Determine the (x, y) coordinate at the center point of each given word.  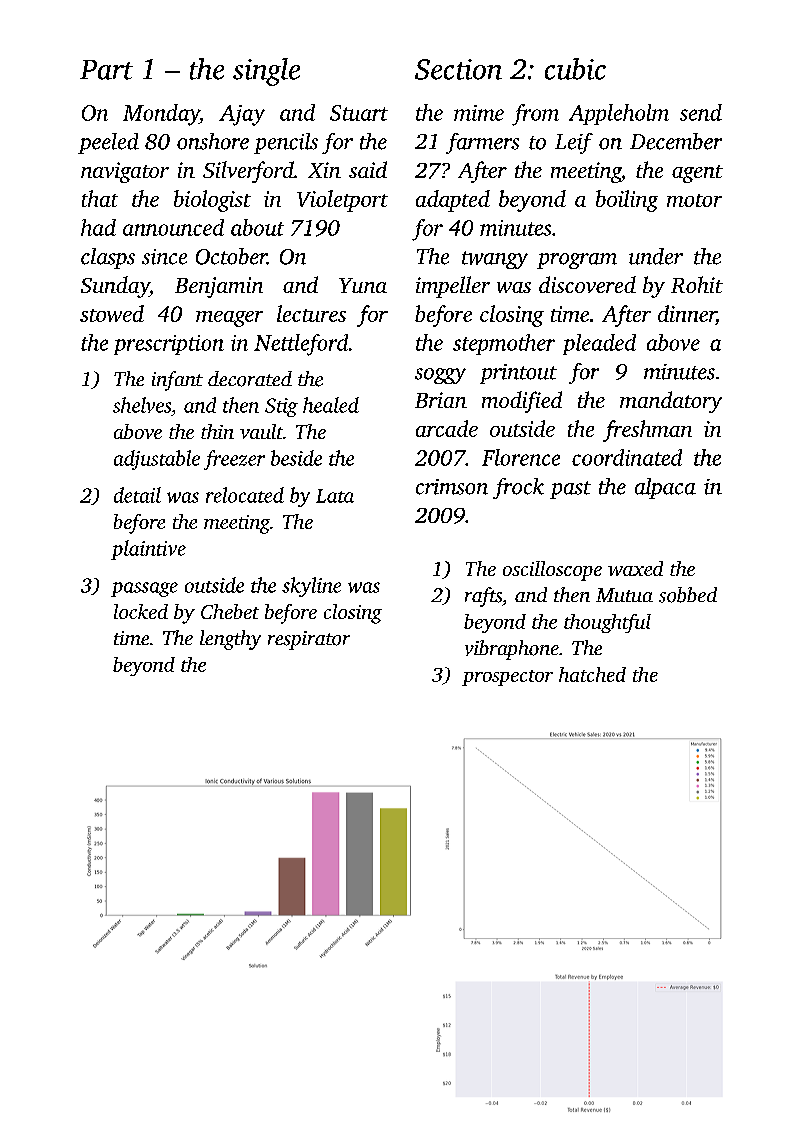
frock (518, 488)
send (701, 112)
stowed (112, 313)
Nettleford (301, 345)
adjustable (157, 460)
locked (141, 611)
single (266, 72)
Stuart (359, 113)
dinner (687, 315)
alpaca (665, 488)
